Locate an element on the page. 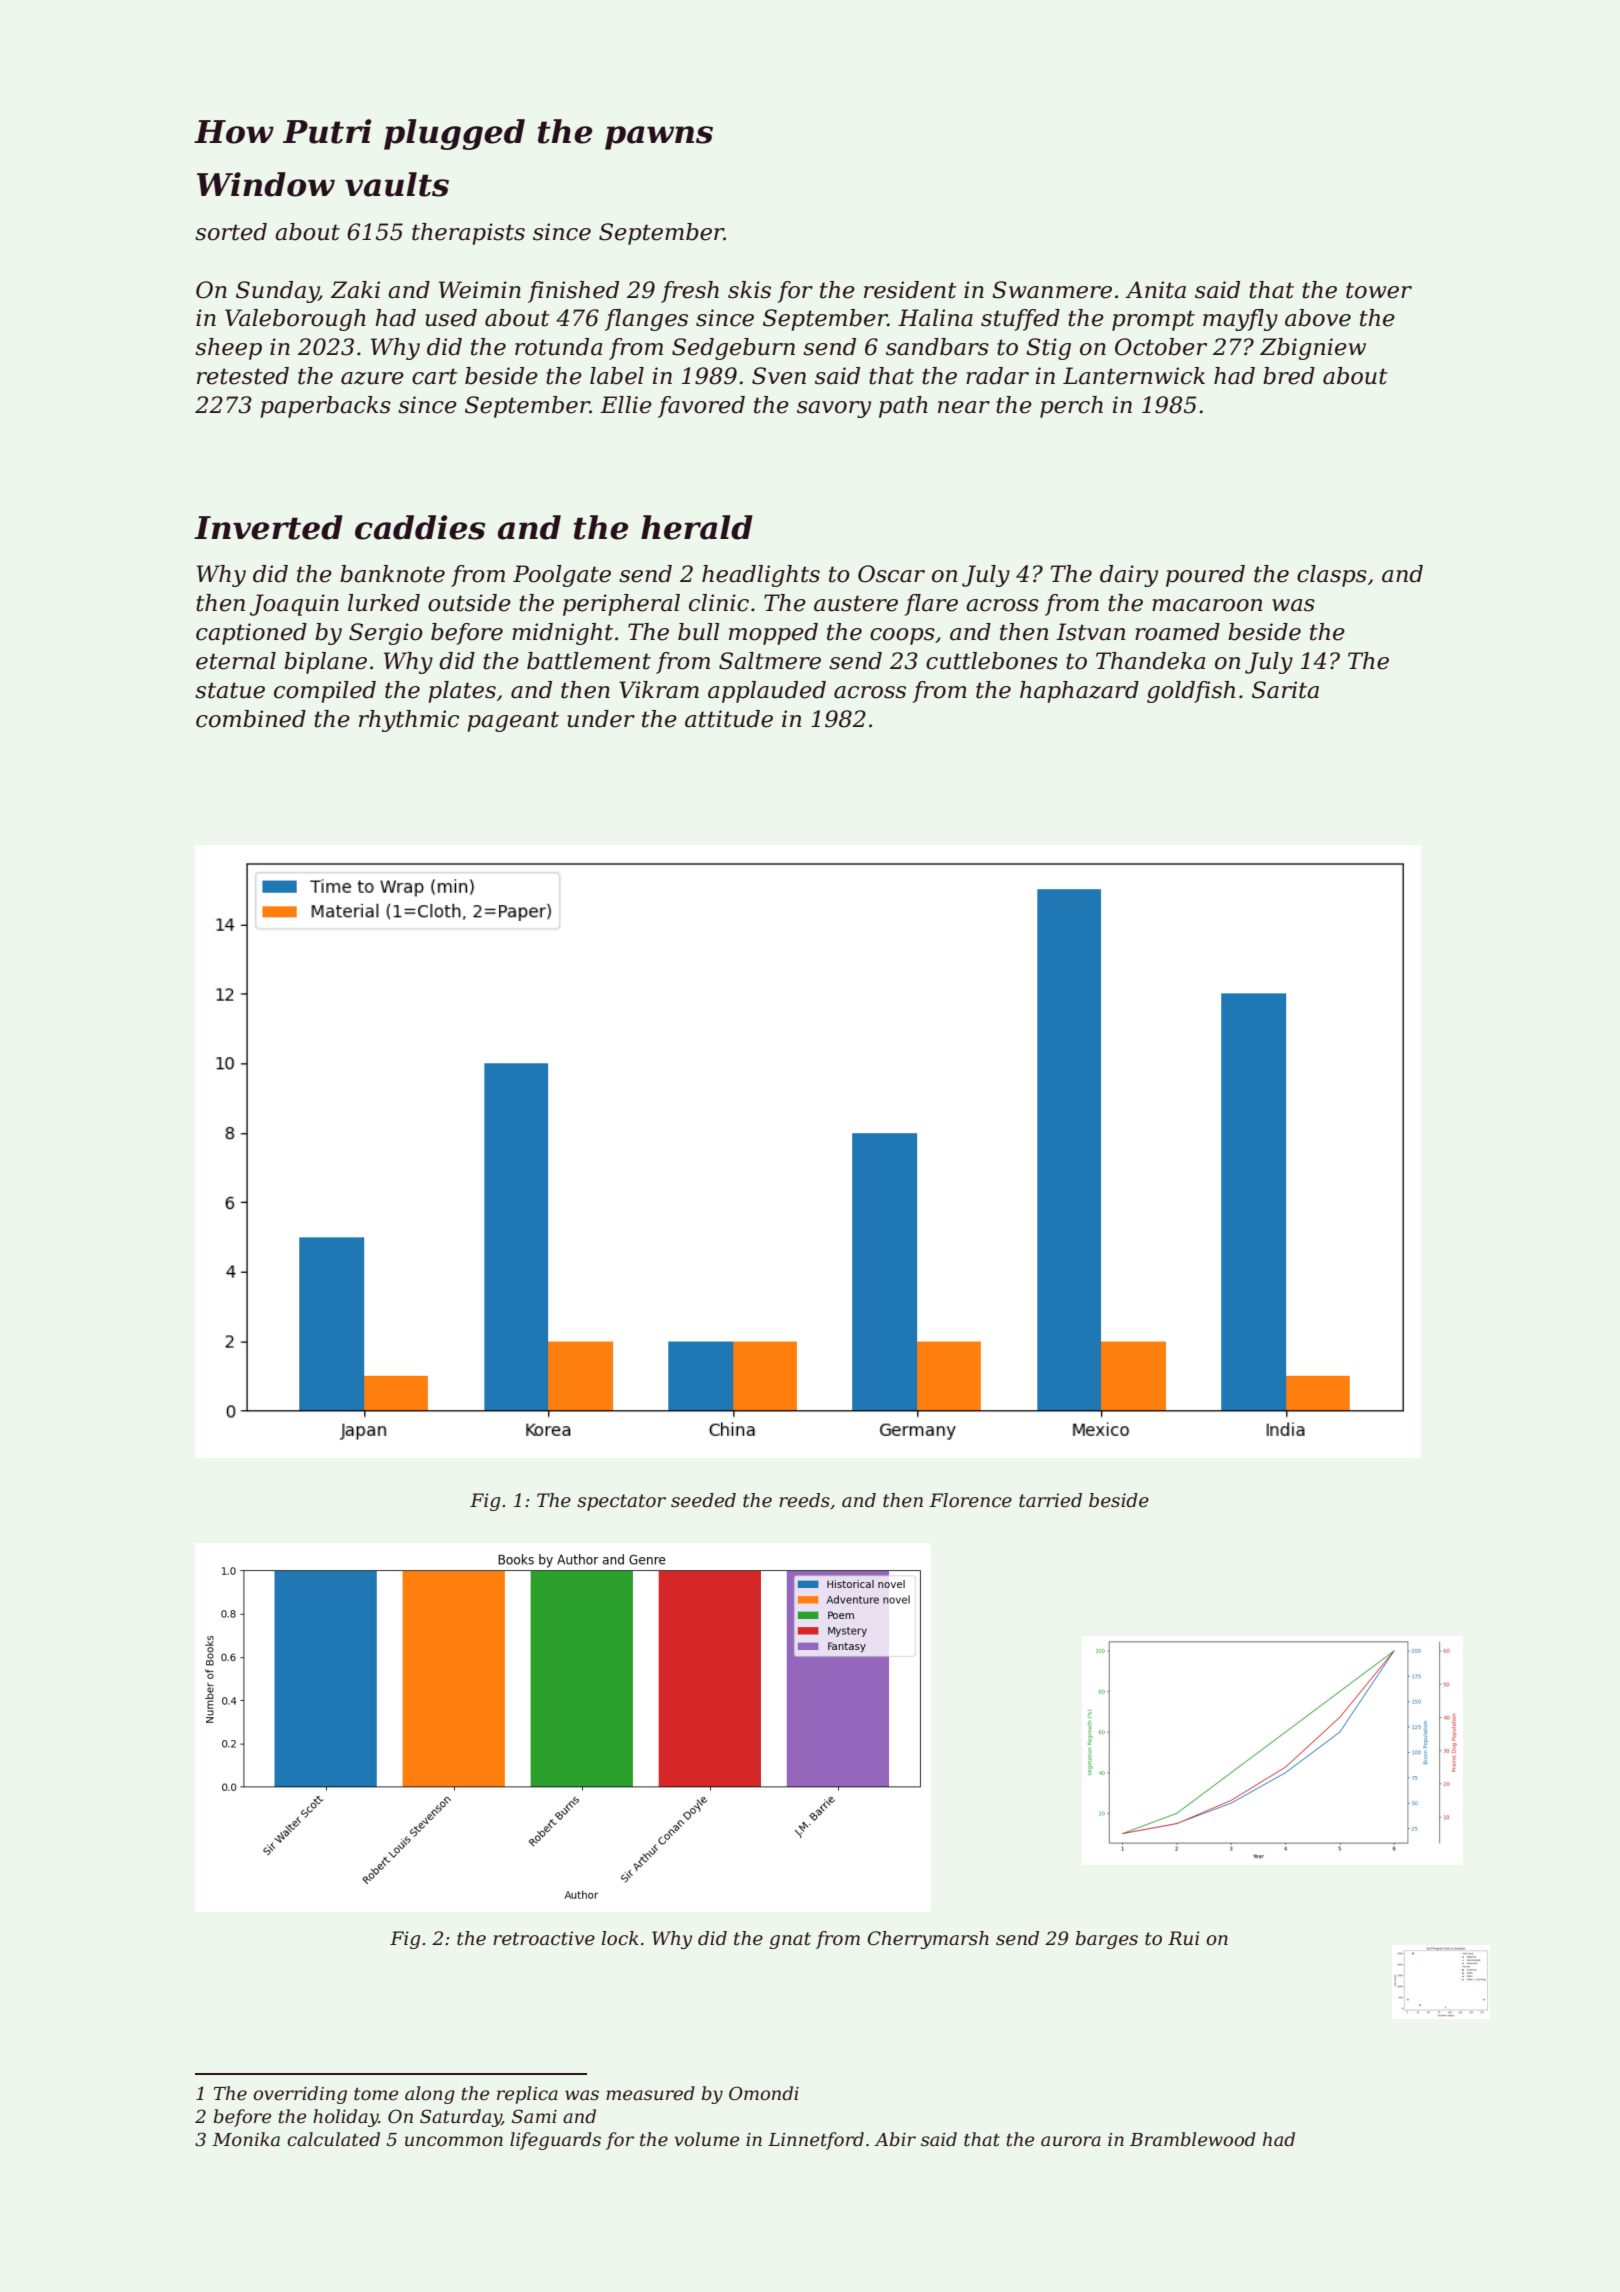  perch is located at coordinates (1071, 407).
